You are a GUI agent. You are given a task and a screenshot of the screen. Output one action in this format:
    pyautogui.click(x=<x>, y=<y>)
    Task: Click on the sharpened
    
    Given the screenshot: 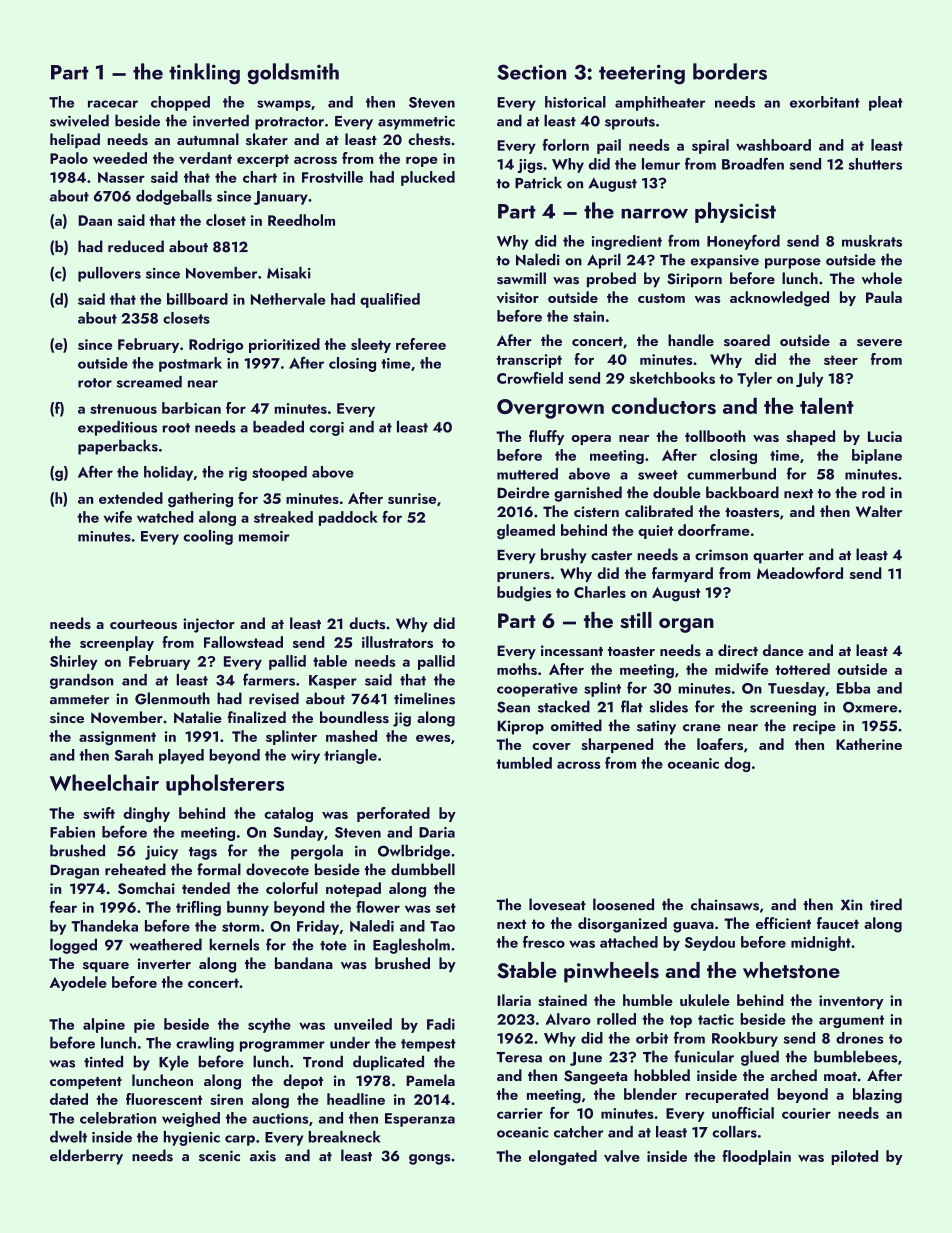 What is the action you would take?
    pyautogui.click(x=617, y=745)
